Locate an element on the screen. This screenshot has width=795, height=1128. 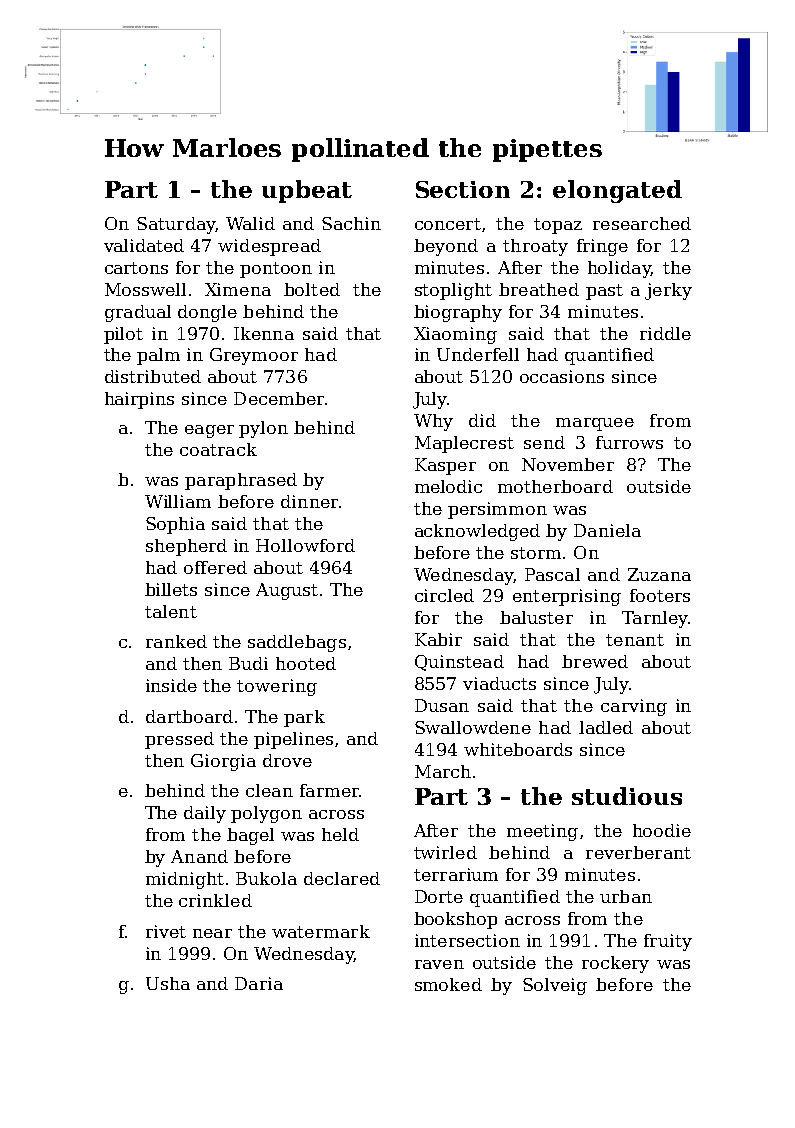
rockery is located at coordinates (615, 964).
